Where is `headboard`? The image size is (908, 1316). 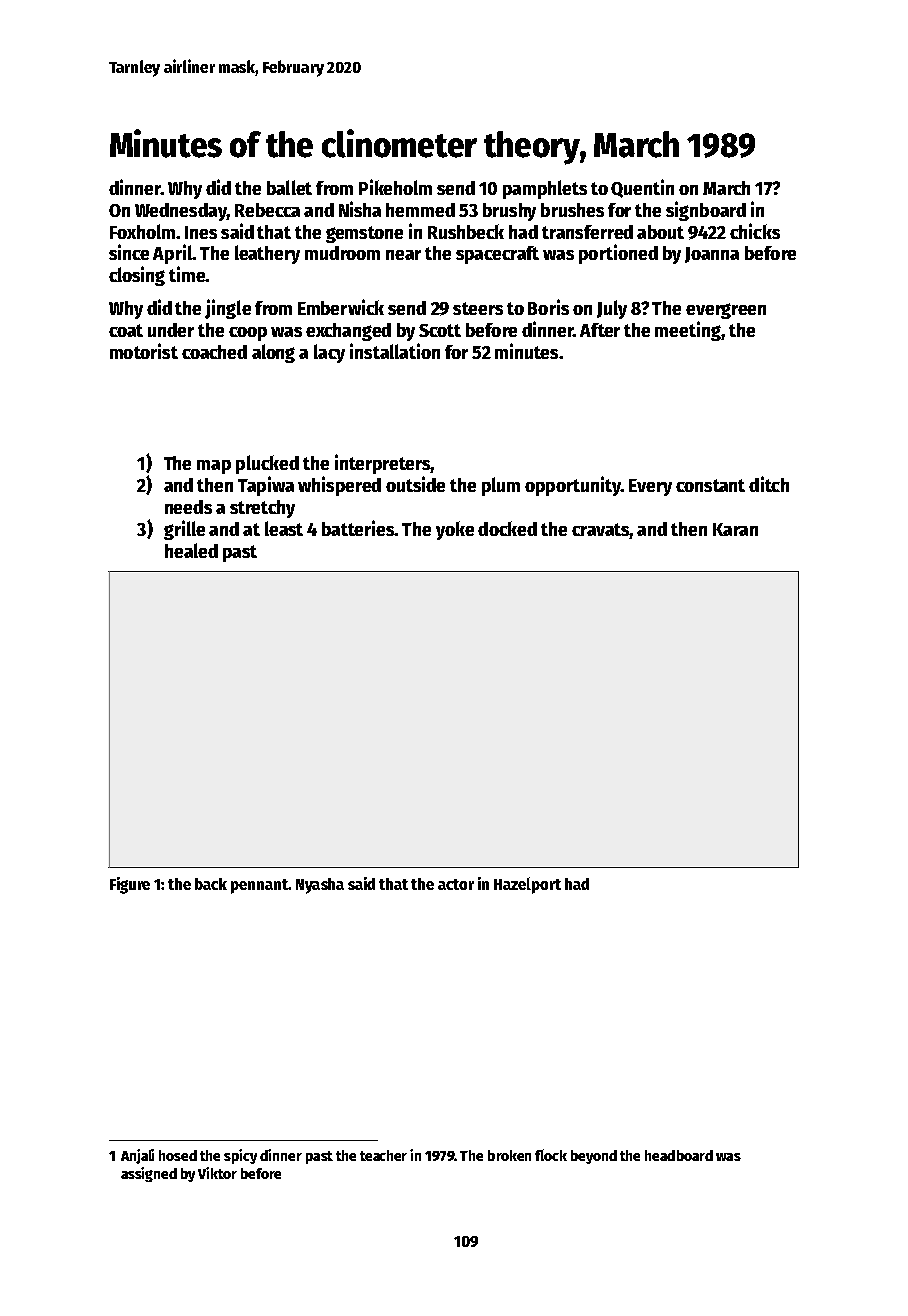
headboard is located at coordinates (679, 1155).
